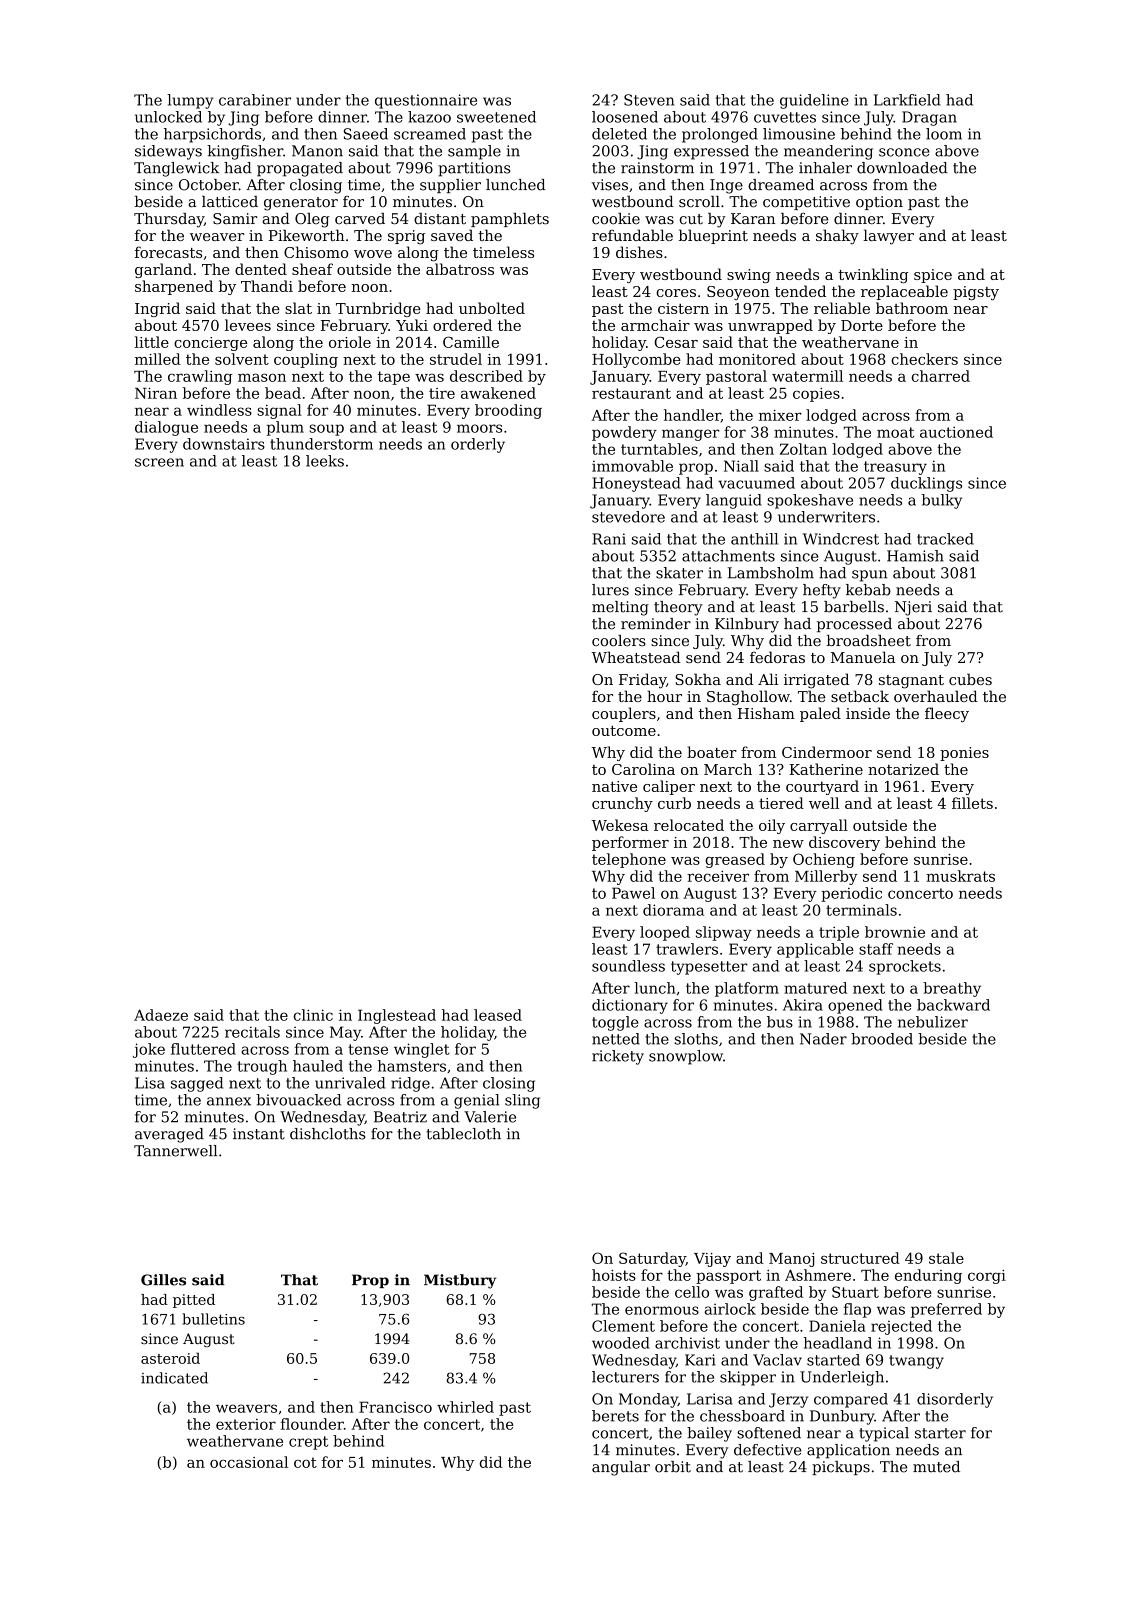  What do you see at coordinates (656, 624) in the page?
I see `reminder` at bounding box center [656, 624].
